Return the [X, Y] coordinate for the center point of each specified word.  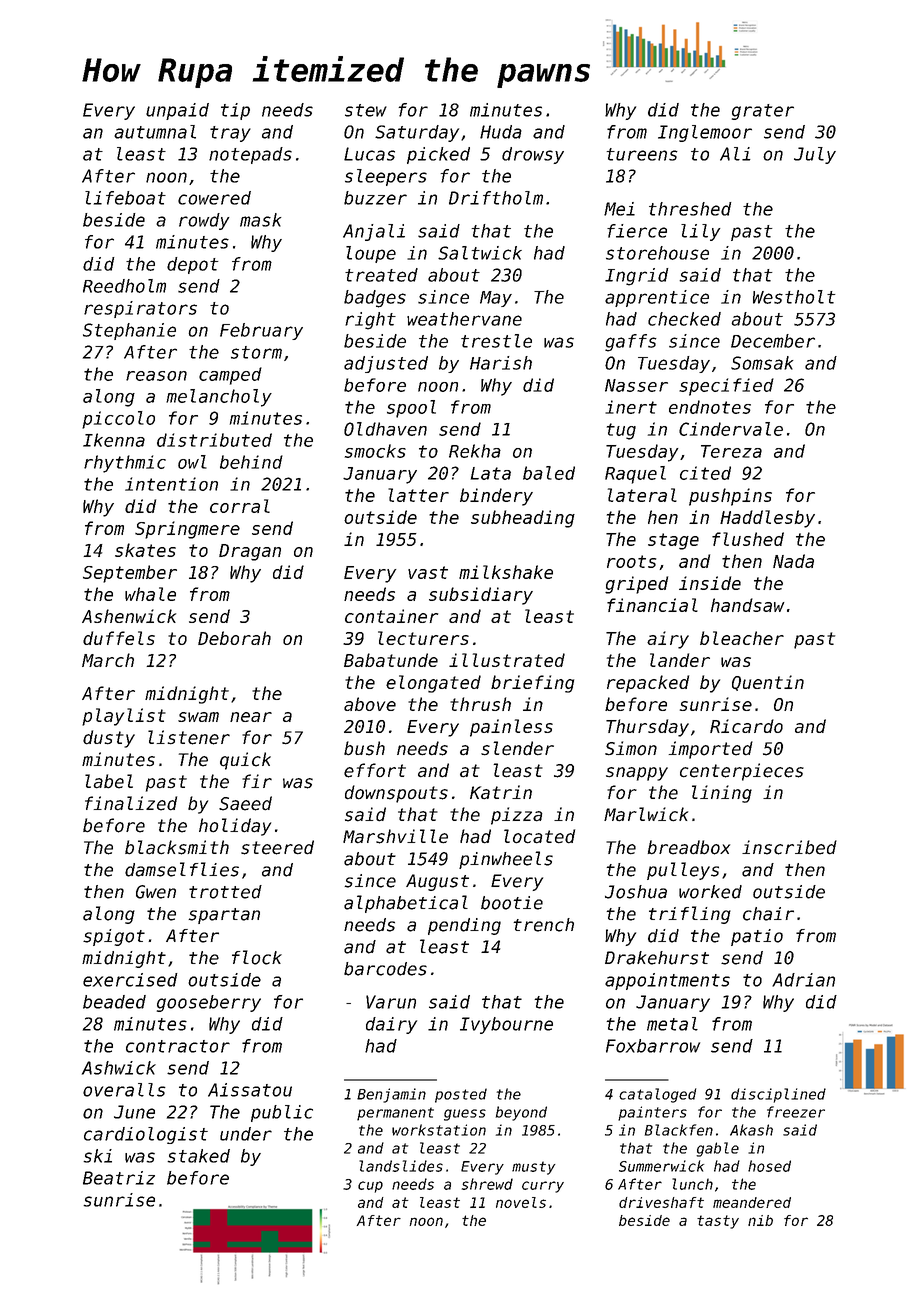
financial [652, 605]
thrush [480, 704]
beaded [114, 1002]
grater [763, 112]
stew [366, 110]
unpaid [177, 111]
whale [150, 594]
